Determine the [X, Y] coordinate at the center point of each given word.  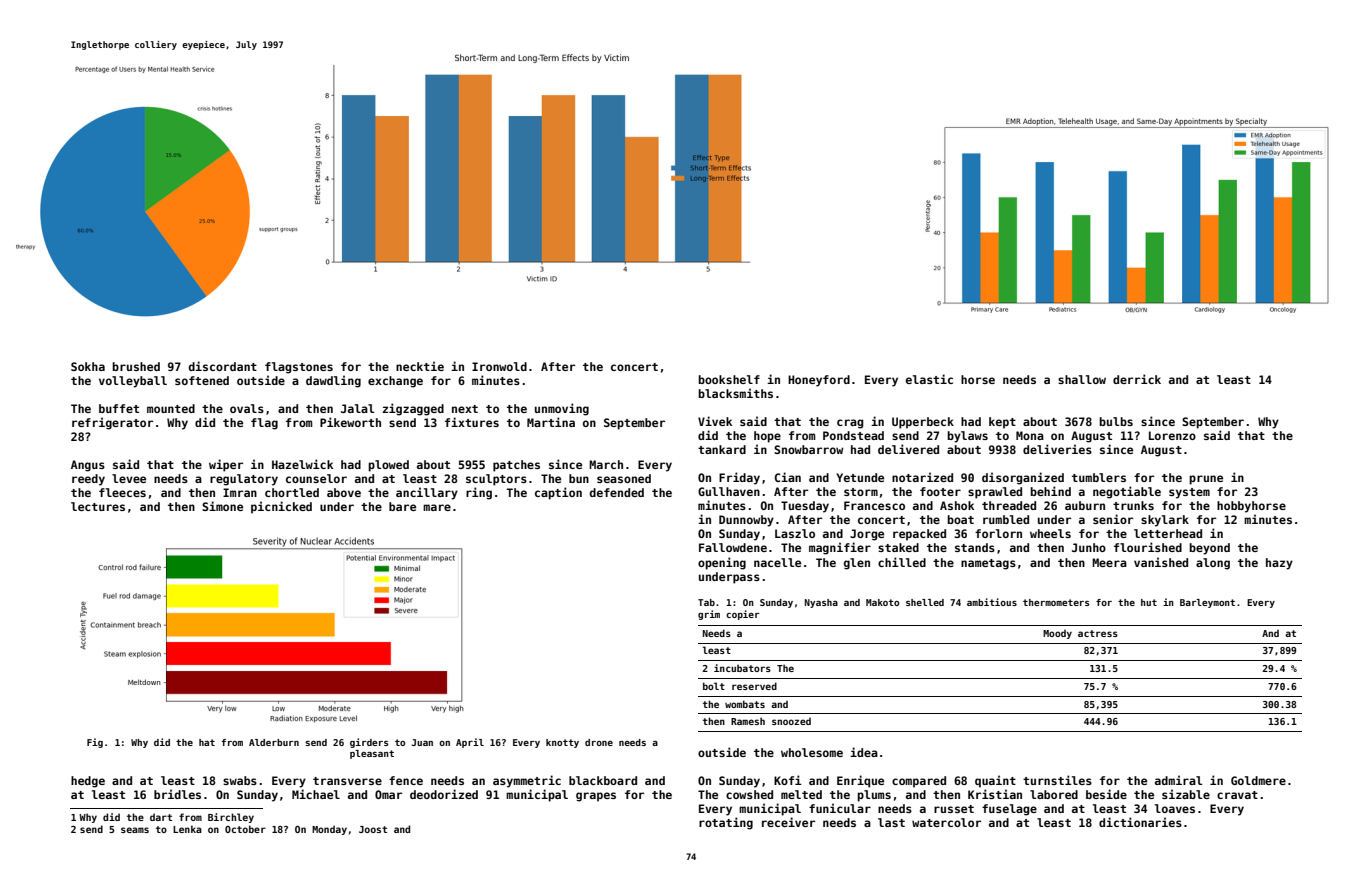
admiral [1178, 780]
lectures [98, 506]
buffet [119, 408]
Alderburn [274, 742]
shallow [1082, 379]
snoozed [791, 721]
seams [135, 830]
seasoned [624, 478]
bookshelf [729, 379]
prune [1206, 480]
